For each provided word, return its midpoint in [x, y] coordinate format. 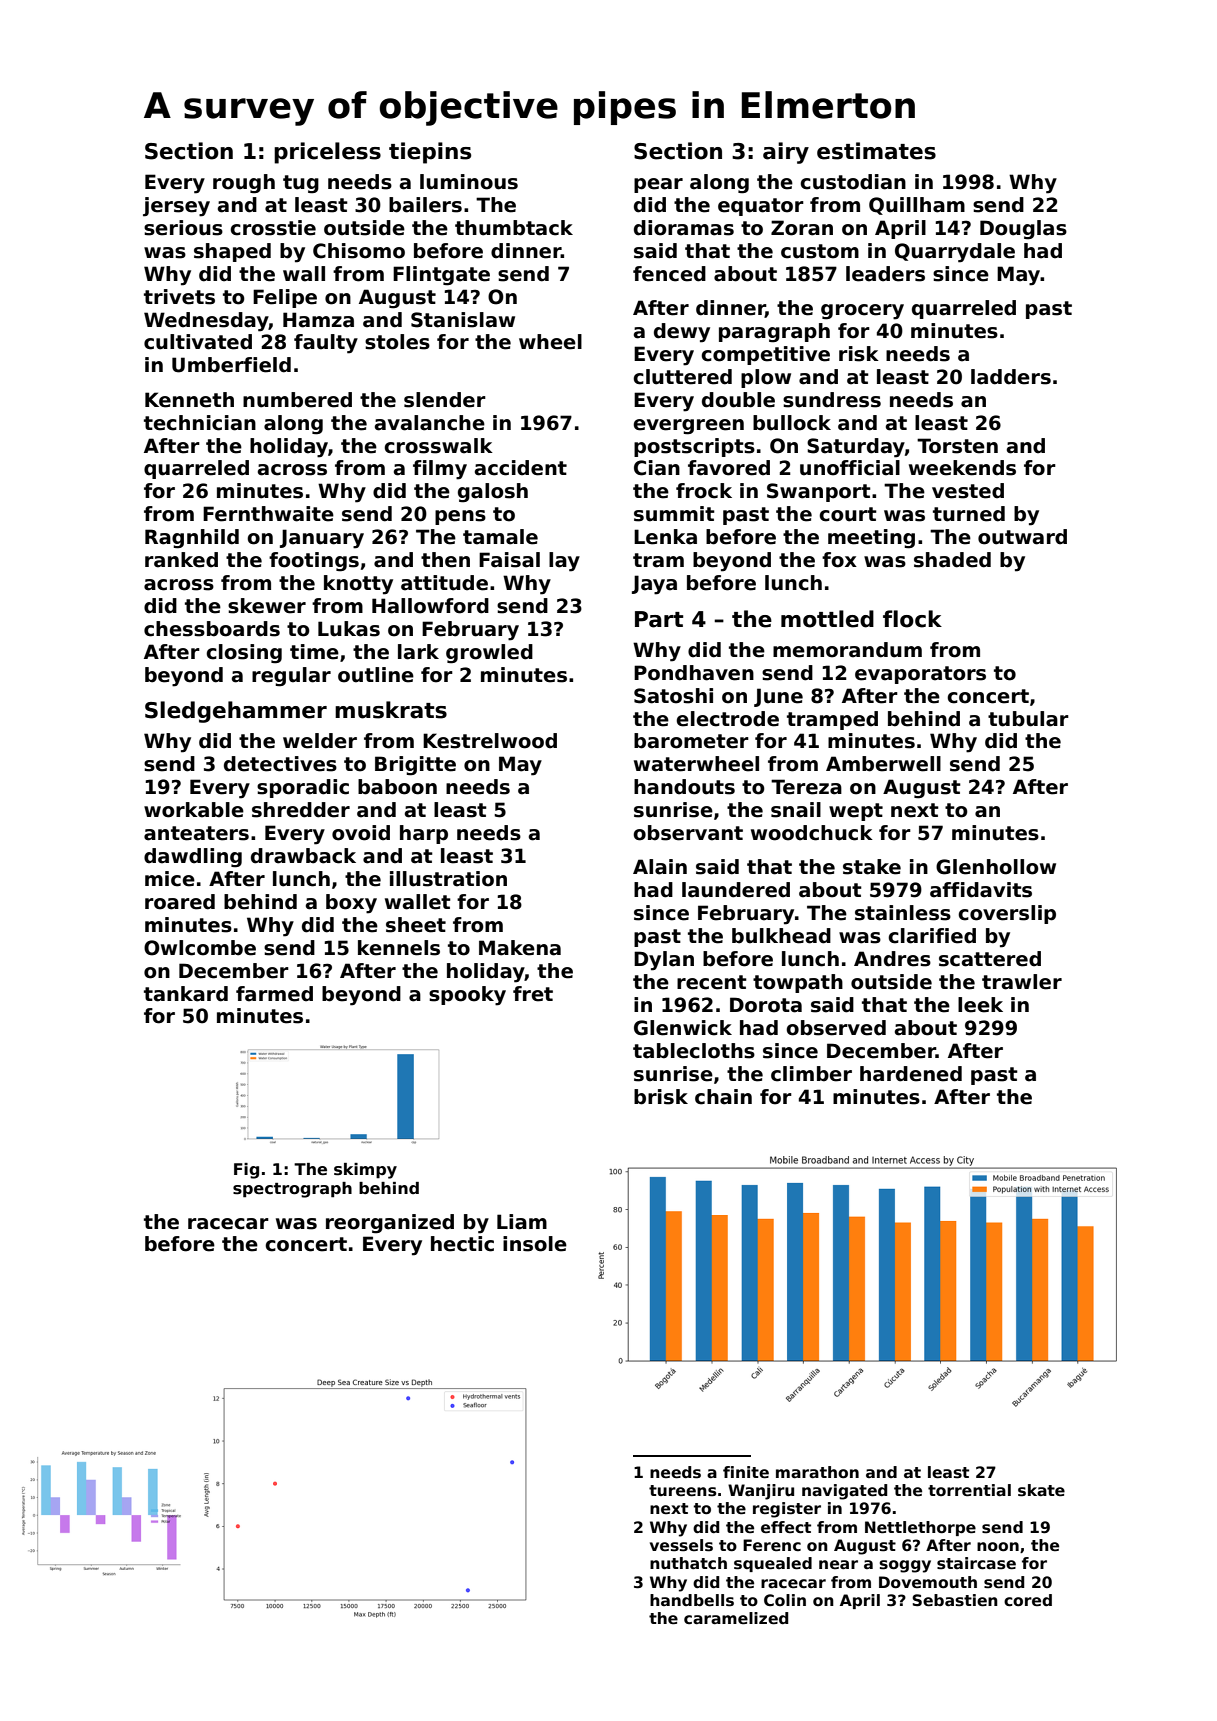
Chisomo [359, 251]
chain [723, 1097]
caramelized [736, 1618]
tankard [186, 994]
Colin [785, 1600]
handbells [692, 1600]
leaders [885, 274]
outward [1022, 537]
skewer [267, 606]
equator [761, 207]
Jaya [654, 585]
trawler [1022, 982]
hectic [462, 1244]
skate [1041, 1490]
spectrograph [292, 1190]
